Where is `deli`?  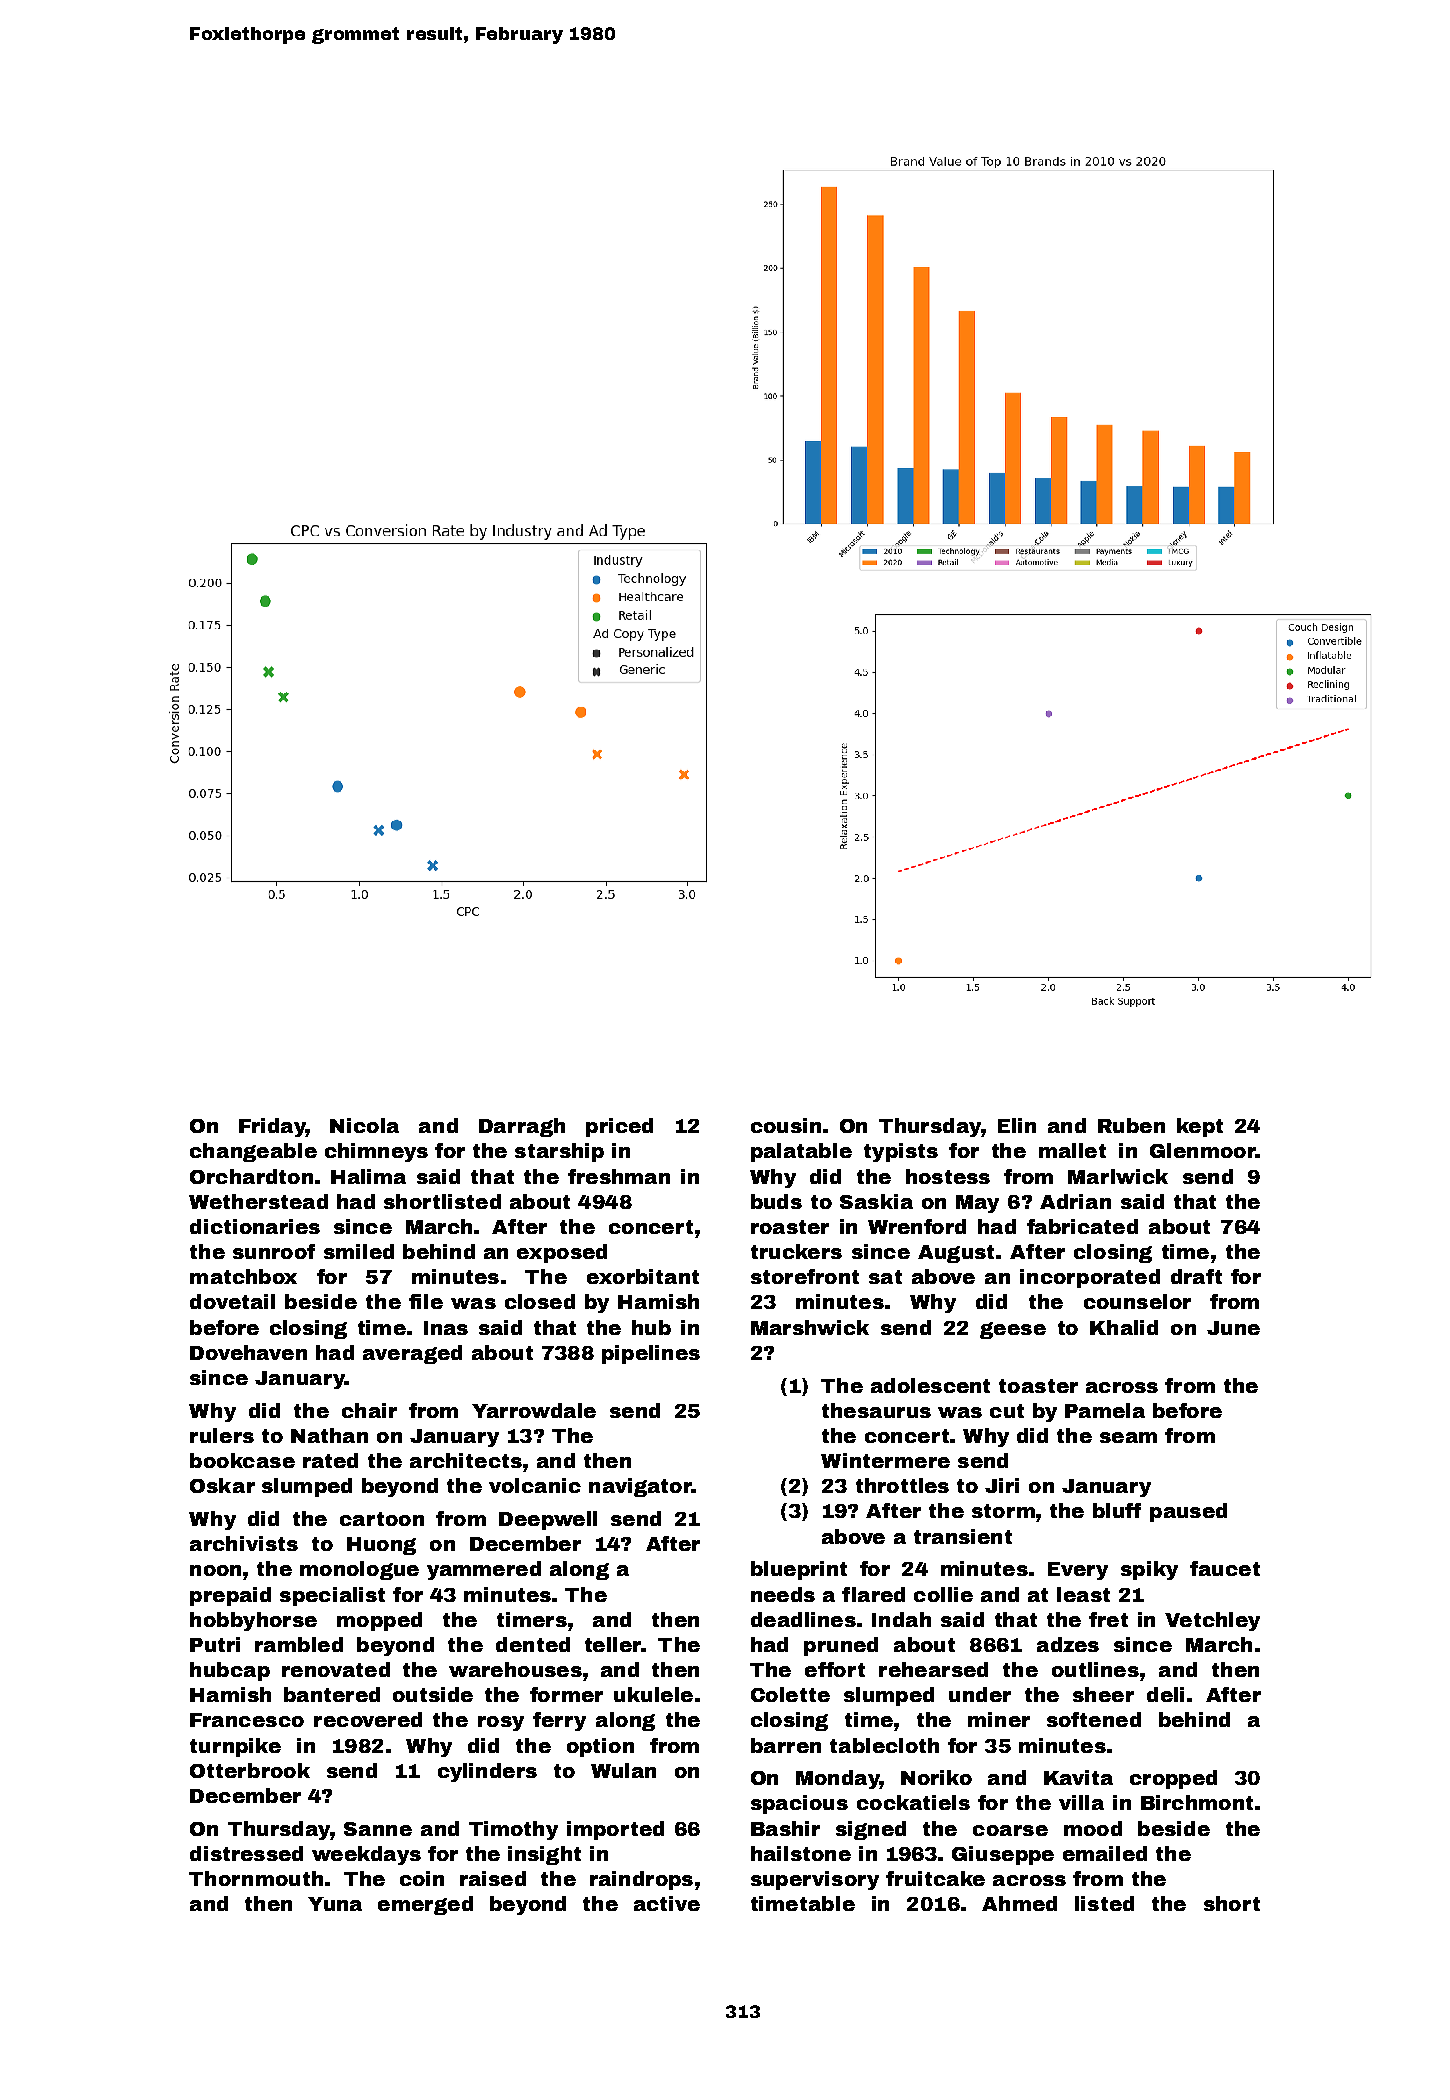 deli is located at coordinates (1165, 1694).
